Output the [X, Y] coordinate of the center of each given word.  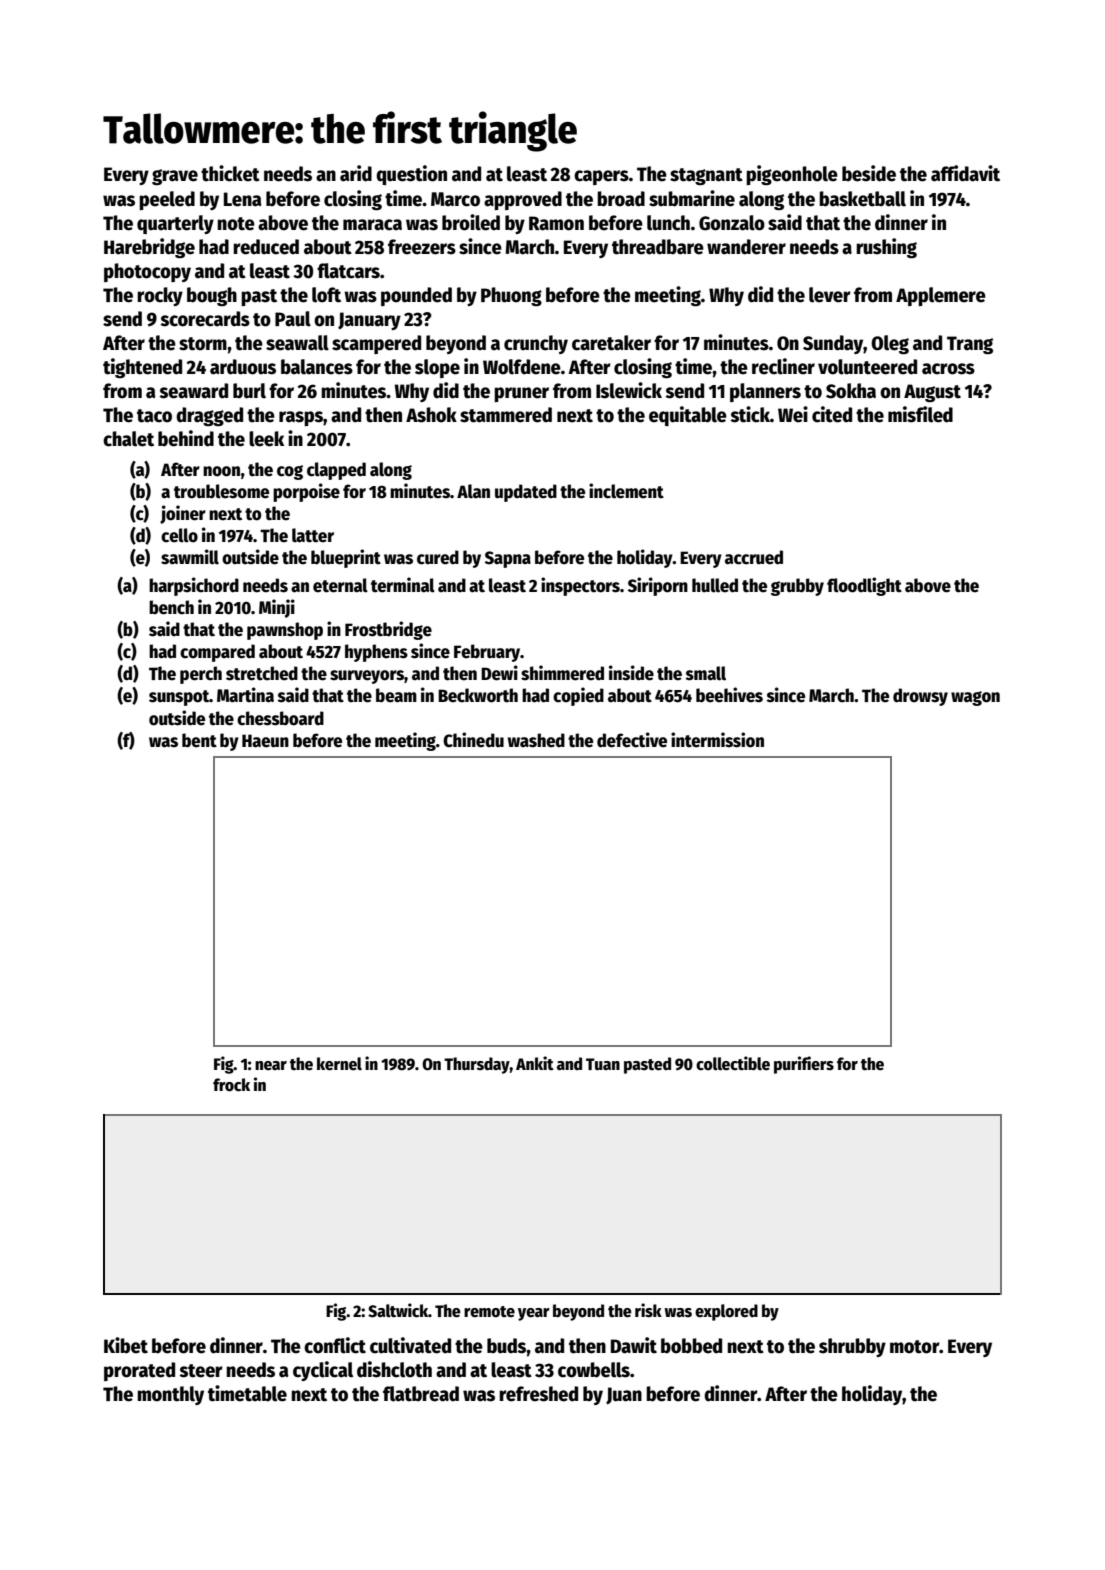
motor [914, 1347]
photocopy [147, 272]
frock [231, 1085]
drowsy [920, 697]
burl [249, 391]
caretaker [611, 343]
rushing [886, 248]
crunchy [536, 344]
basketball [862, 199]
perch [201, 675]
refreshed [538, 1394]
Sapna [508, 559]
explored [726, 1312]
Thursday [477, 1065]
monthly [170, 1395]
